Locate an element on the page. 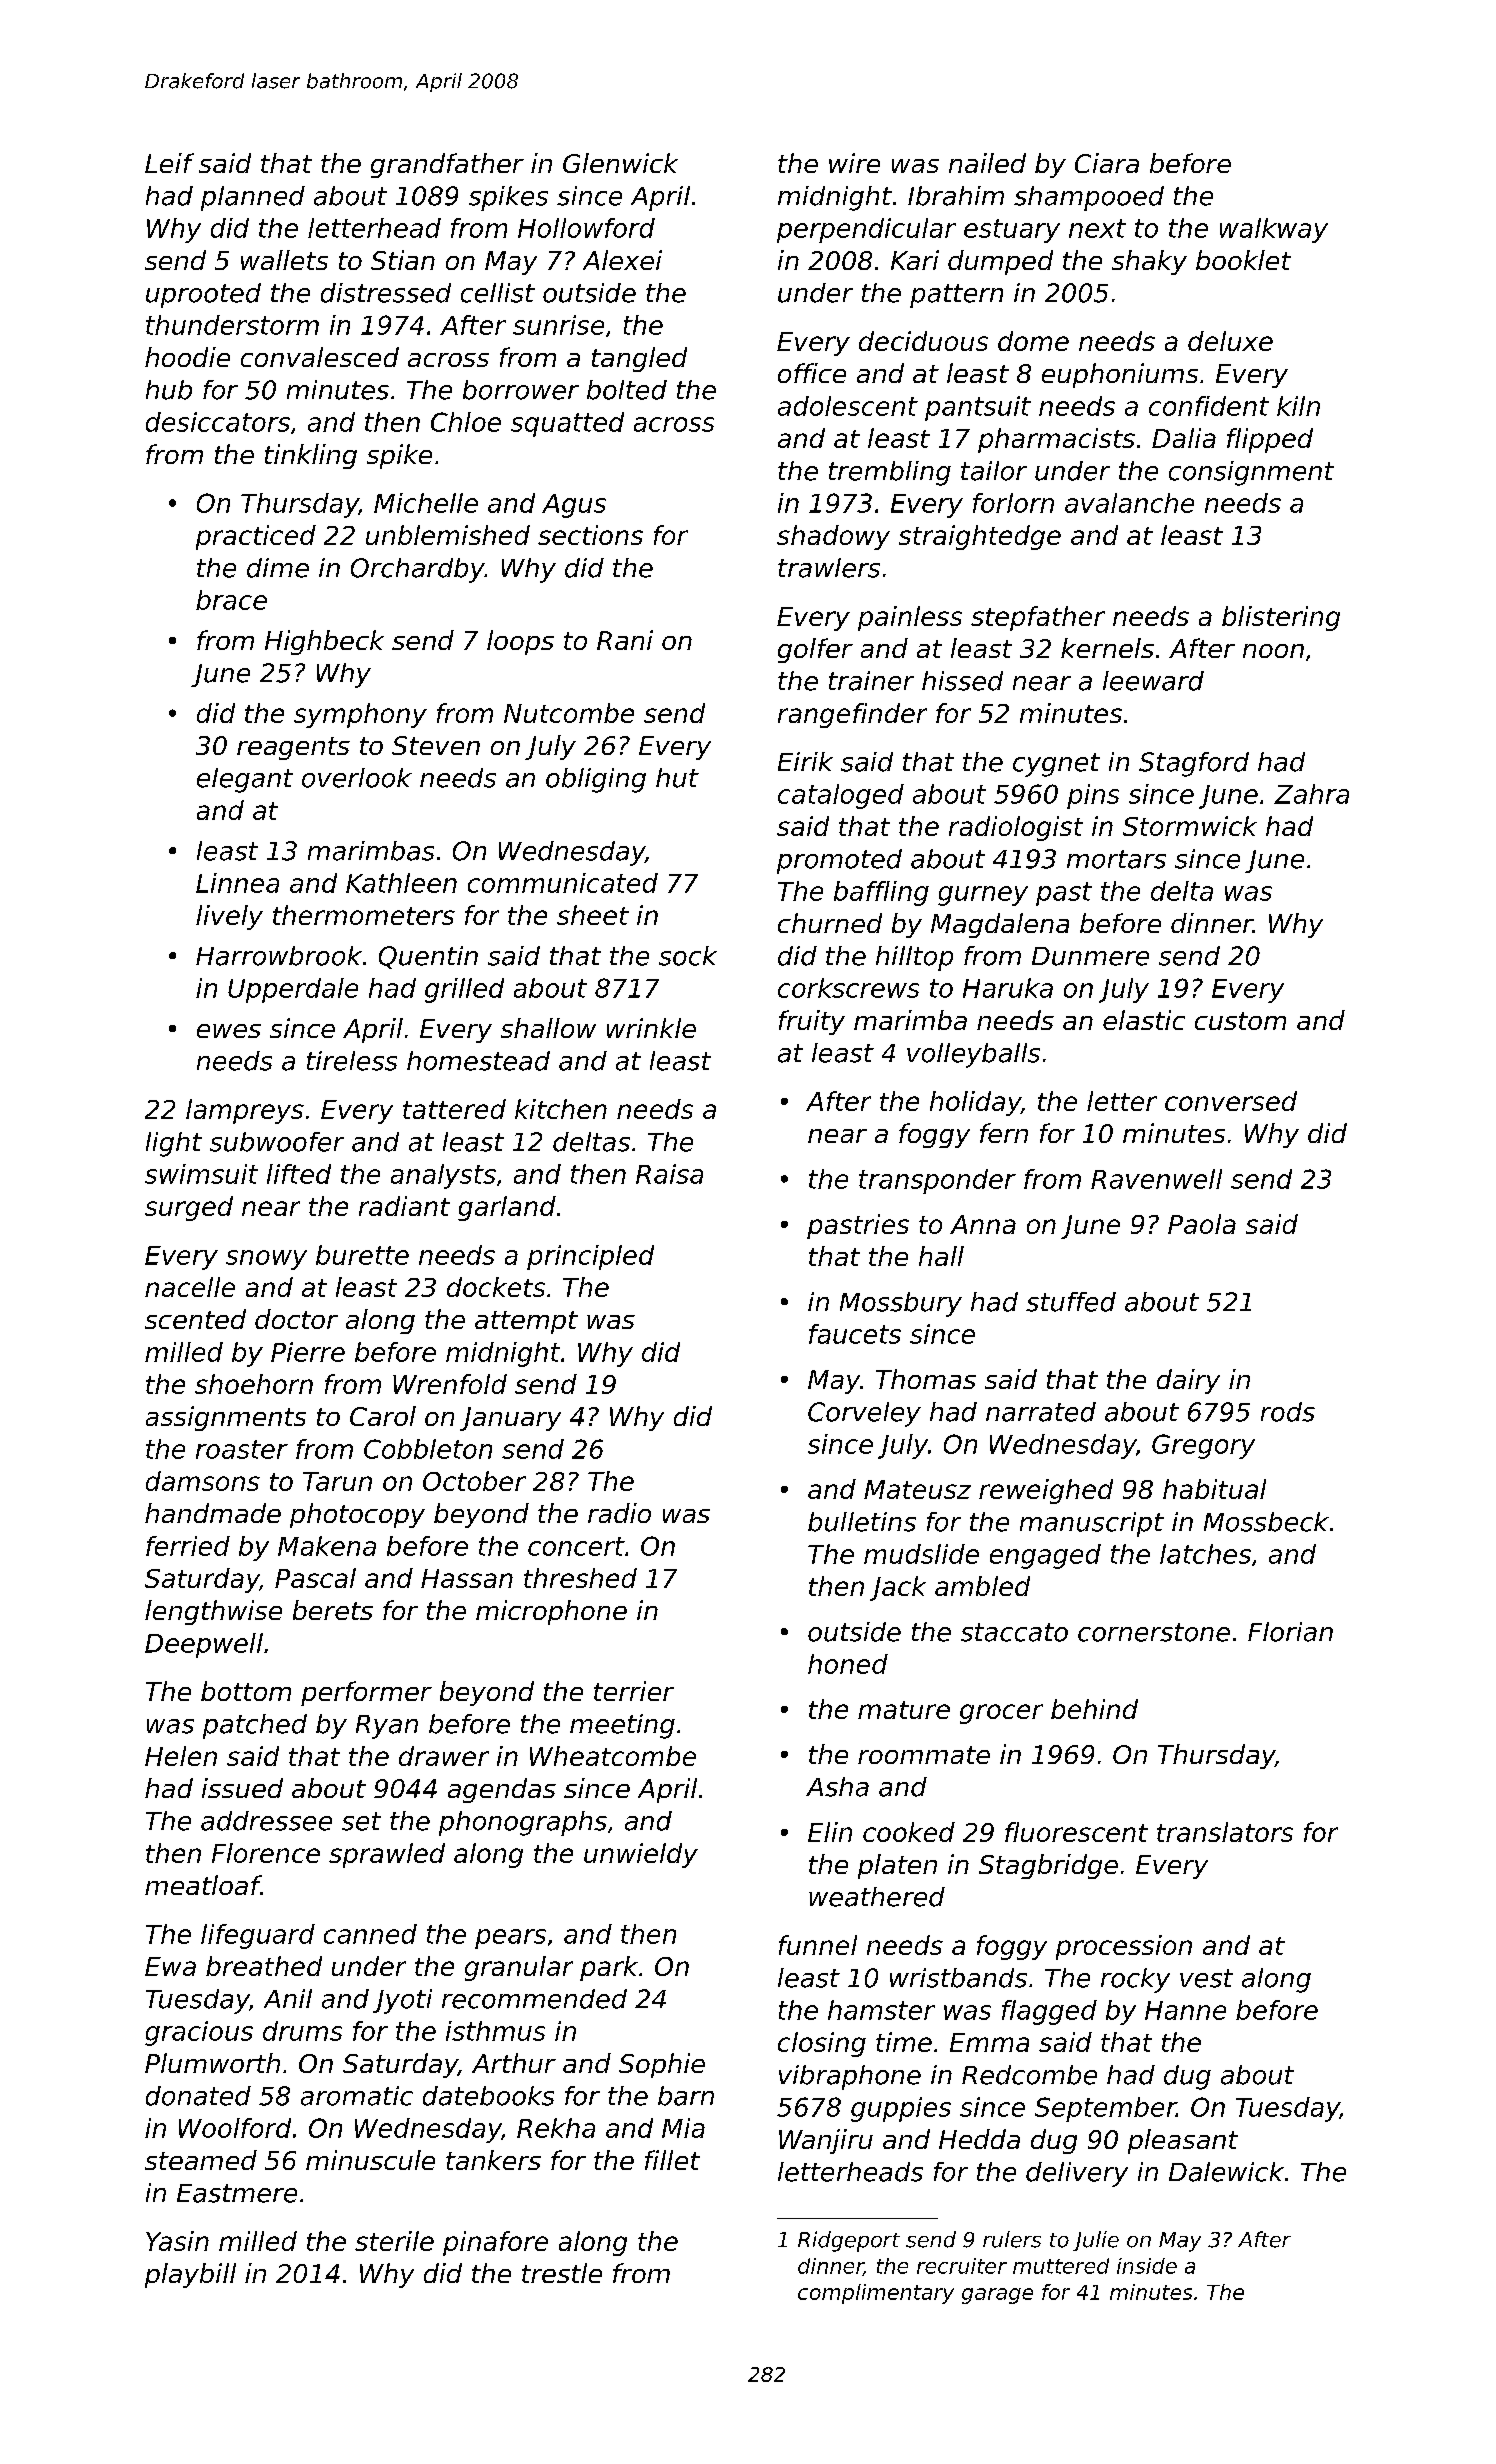  Ciara is located at coordinates (1107, 163).
